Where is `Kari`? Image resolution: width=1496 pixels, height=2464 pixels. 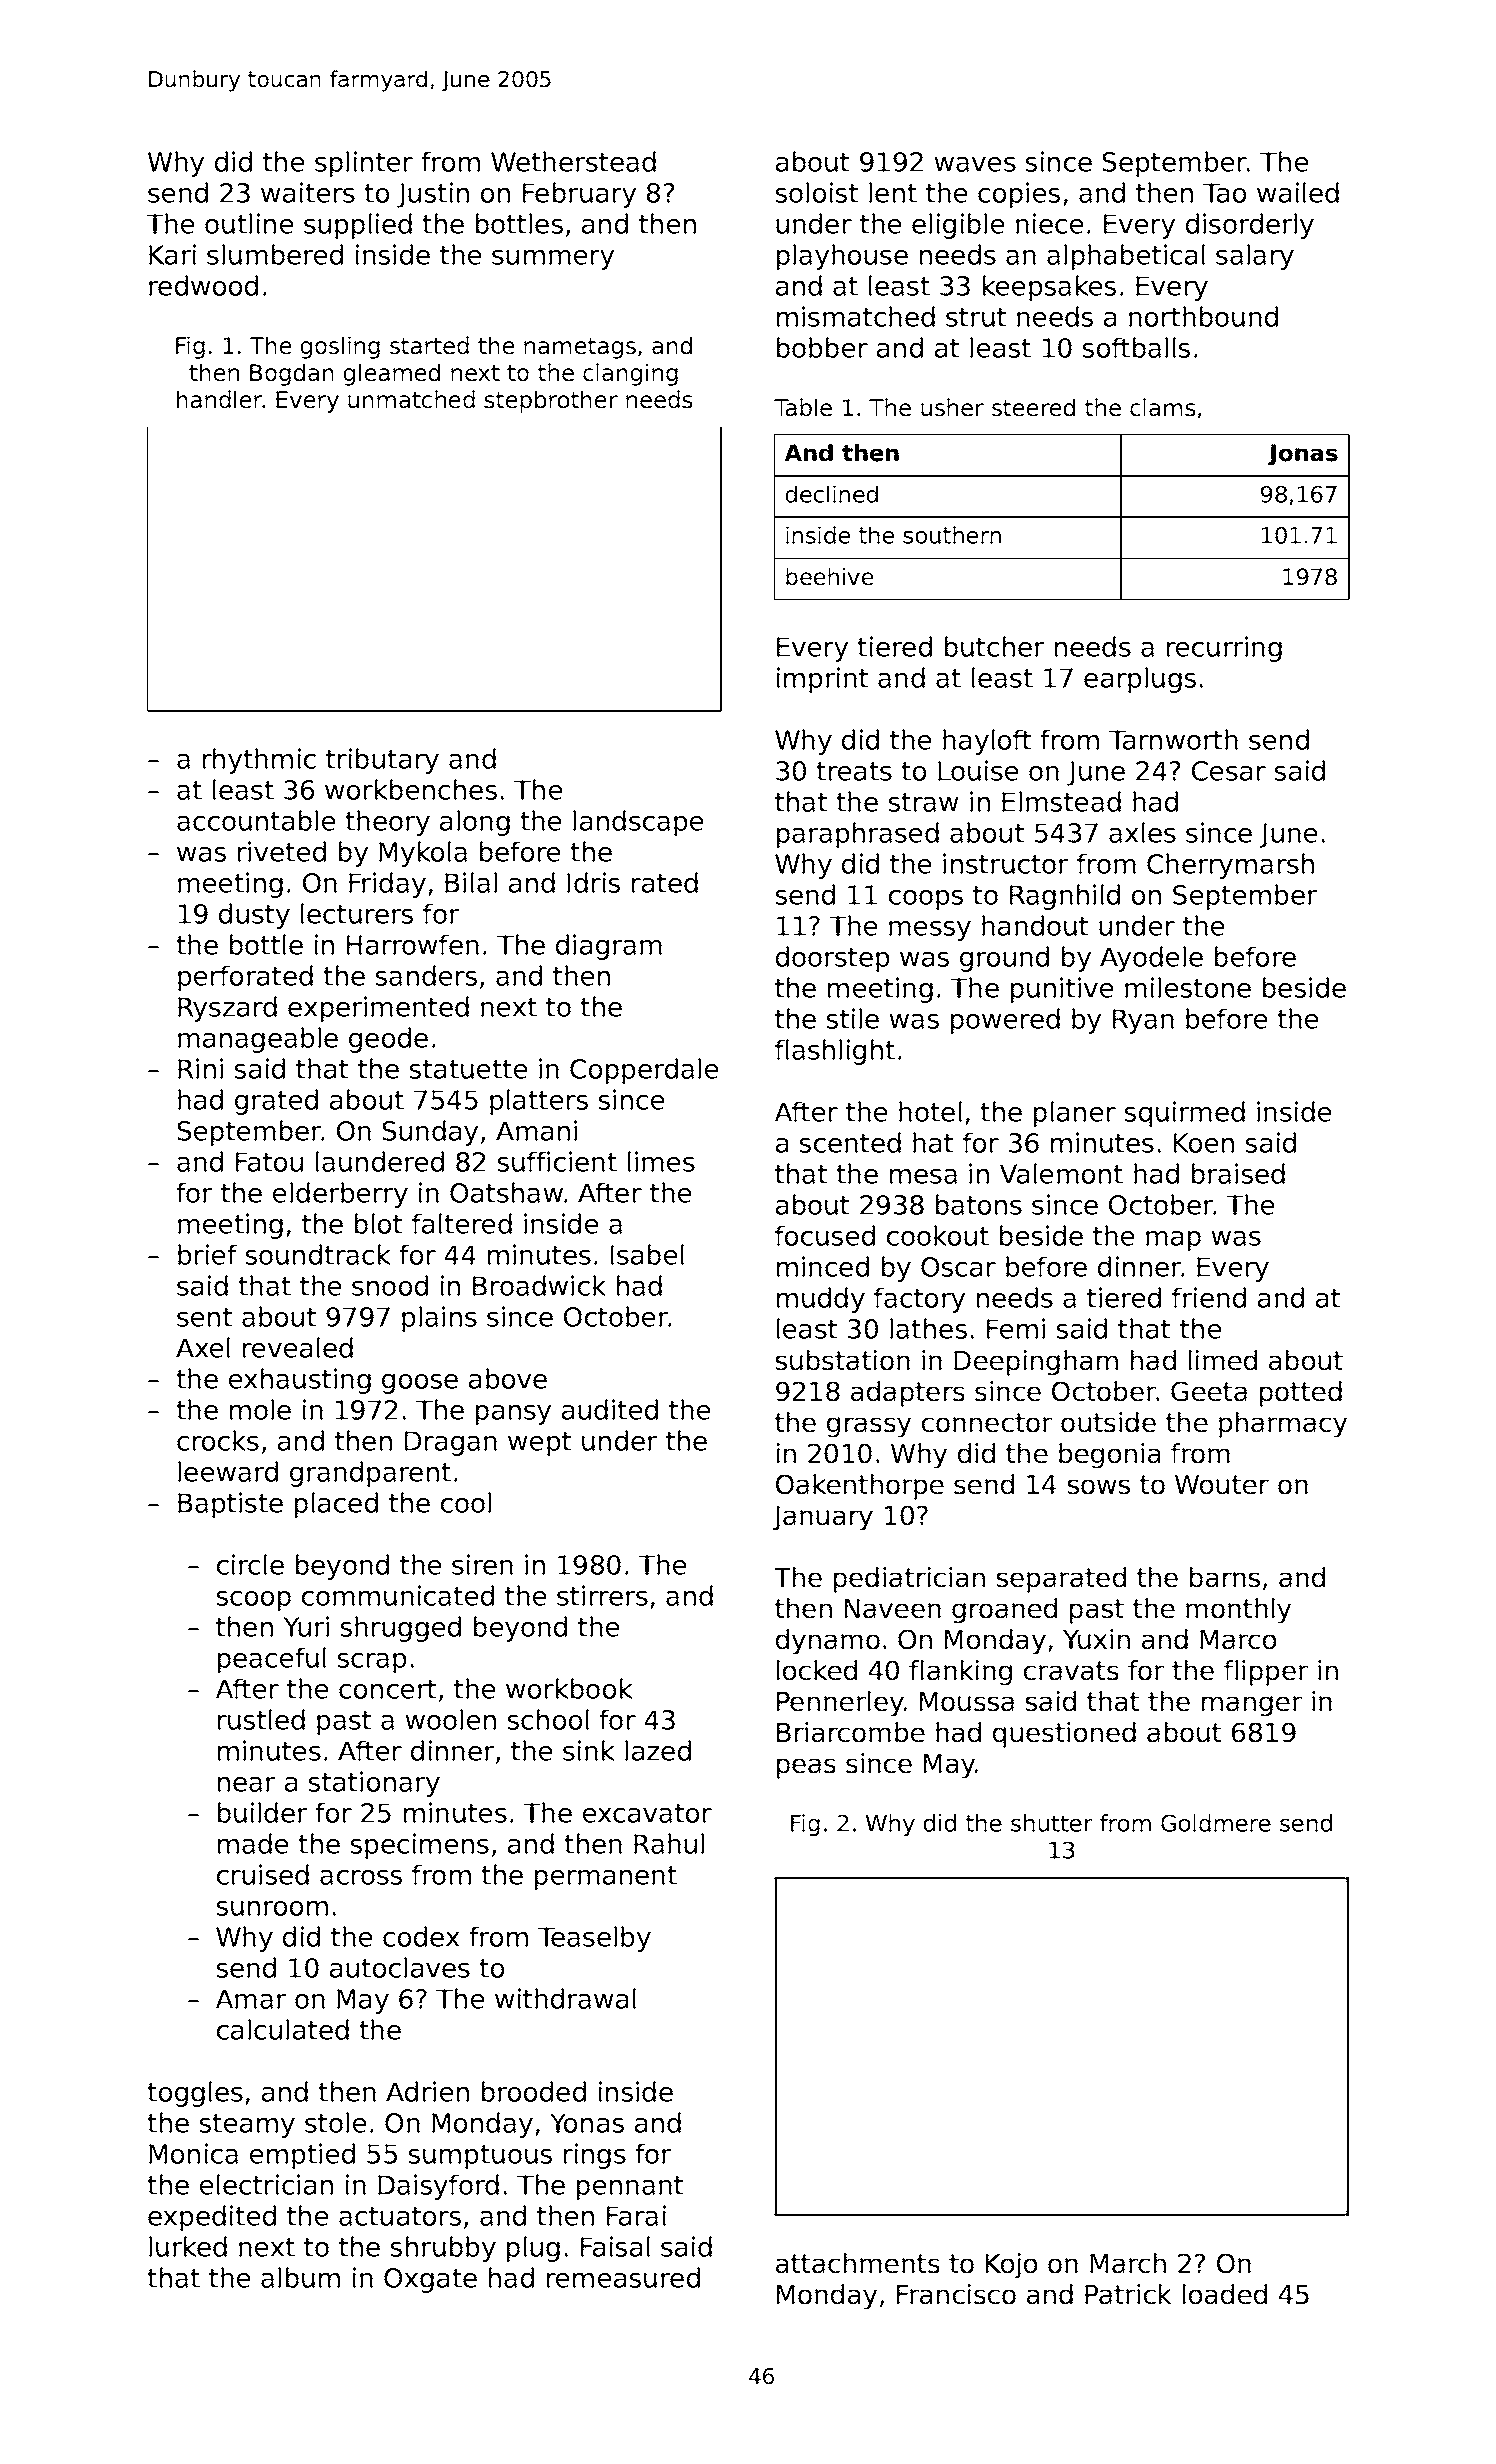 Kari is located at coordinates (172, 254).
